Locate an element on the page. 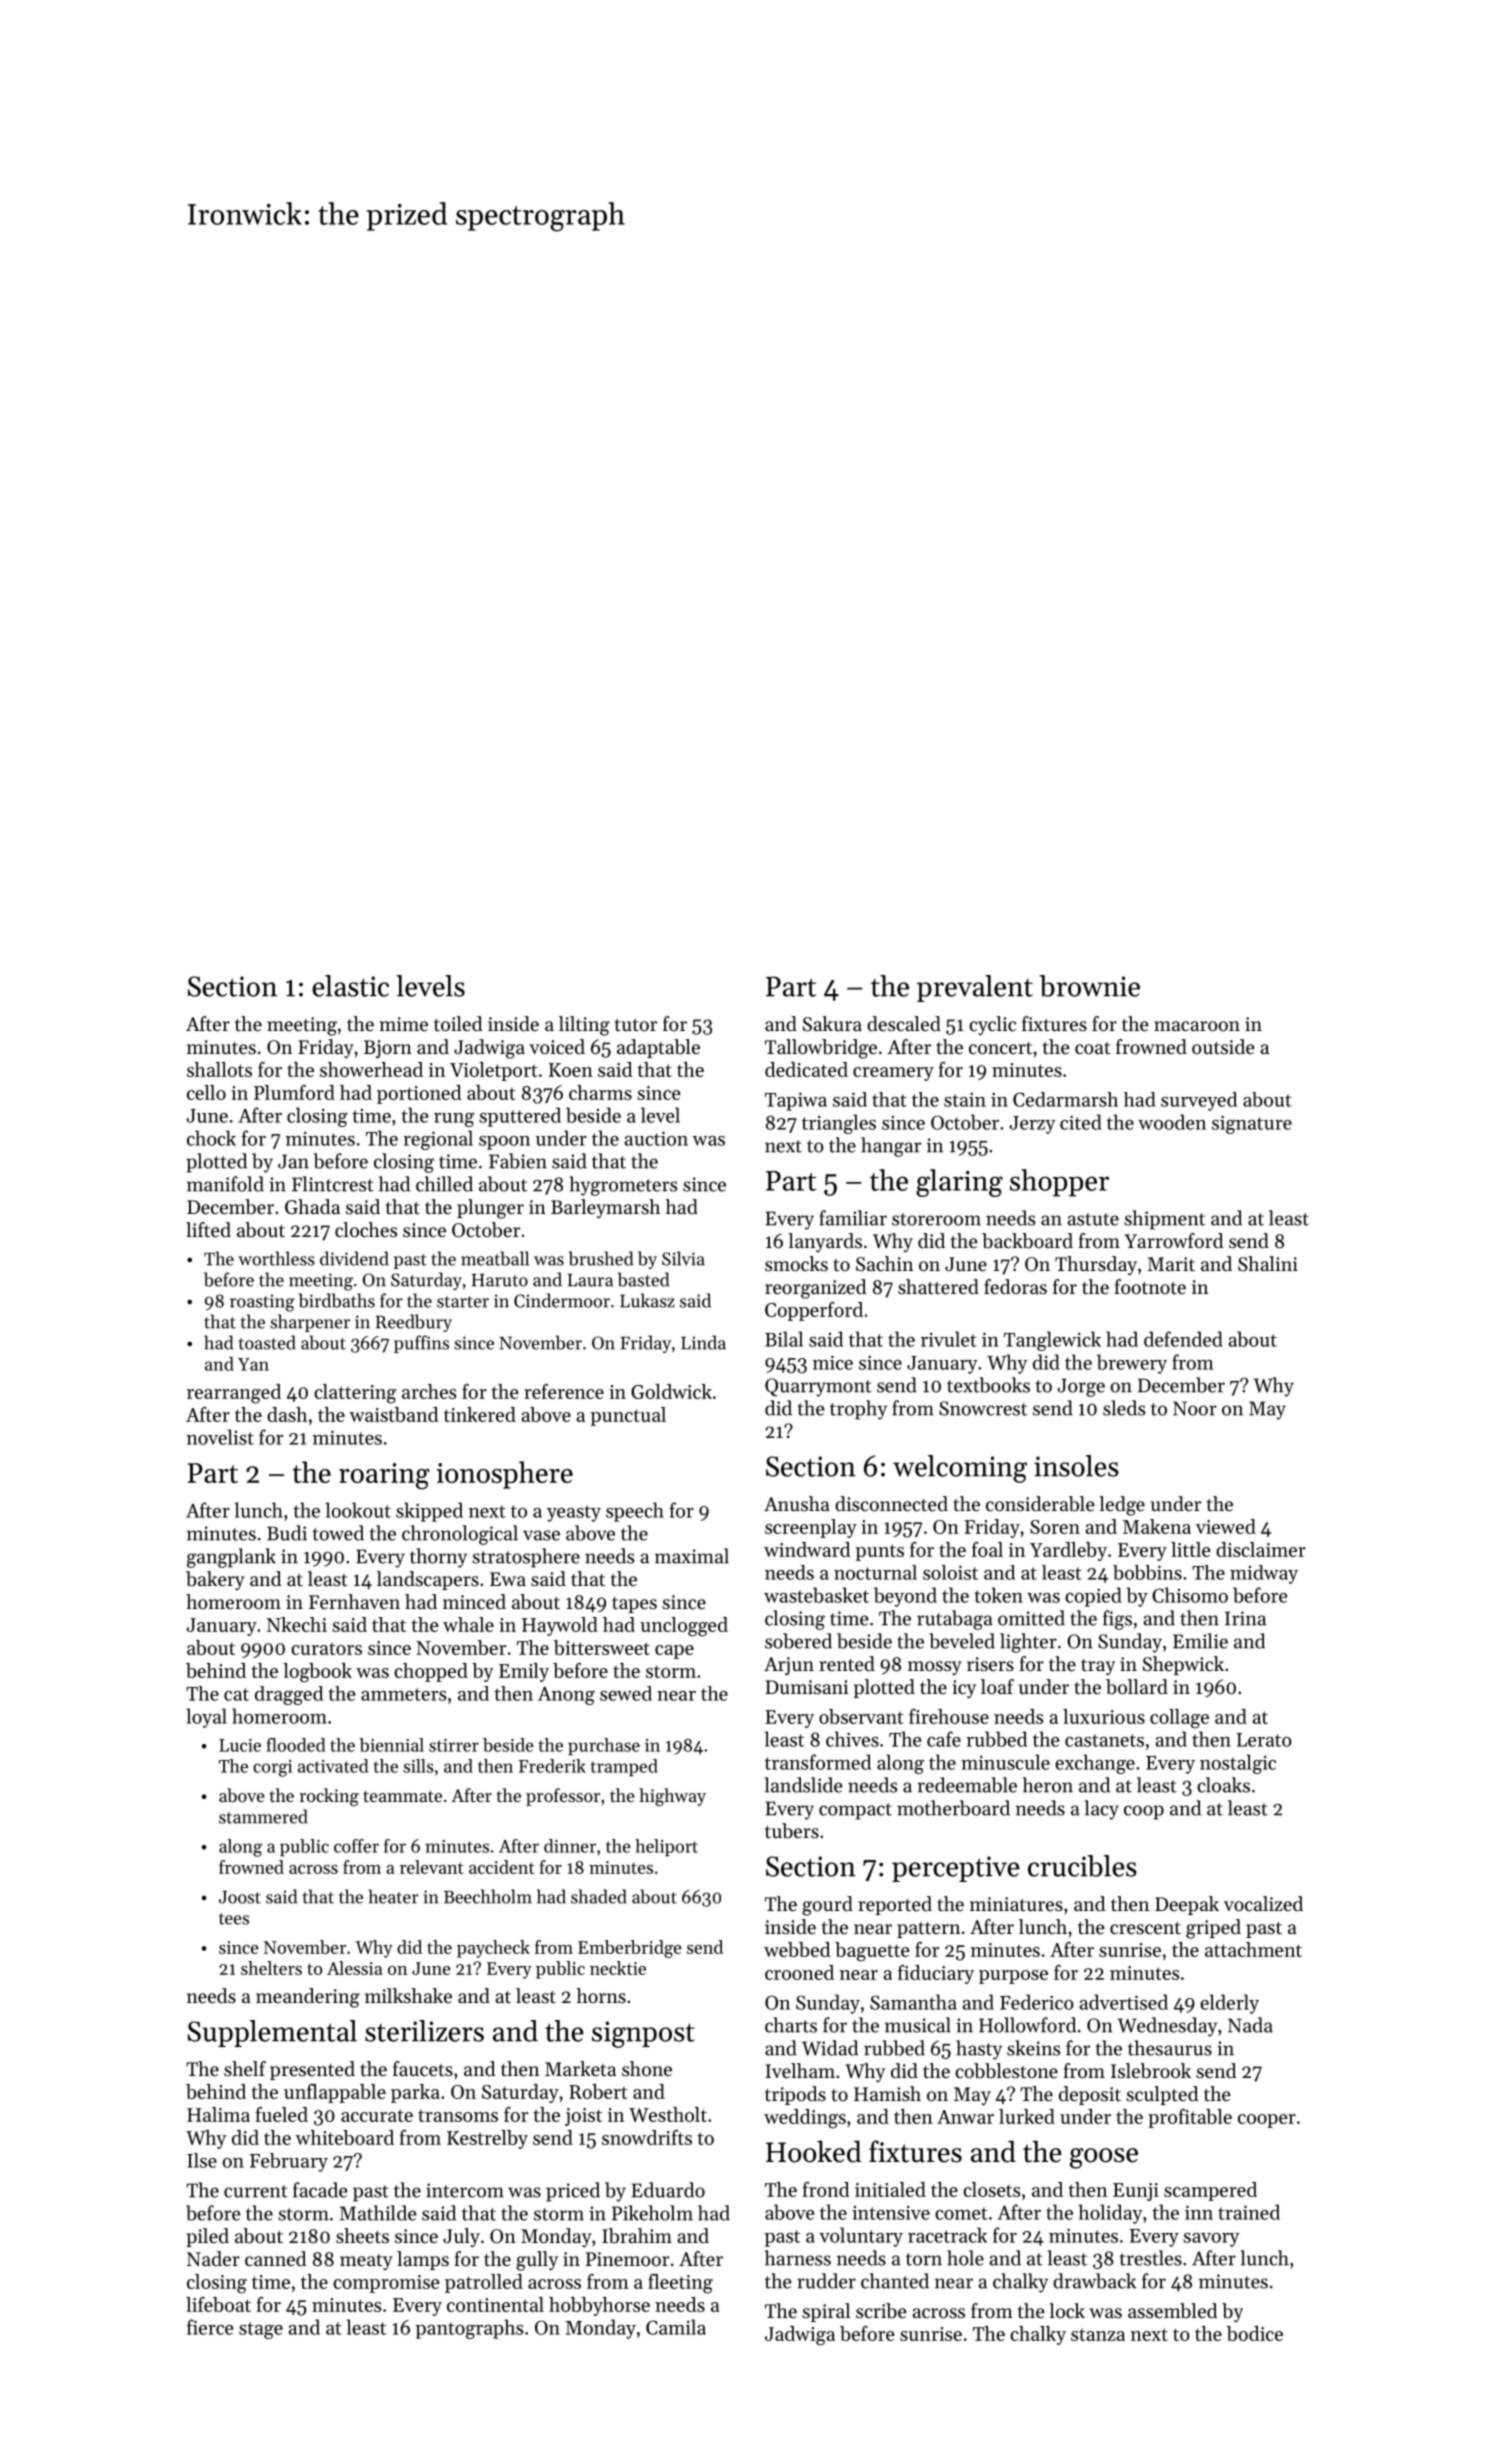  brownie is located at coordinates (1089, 986).
